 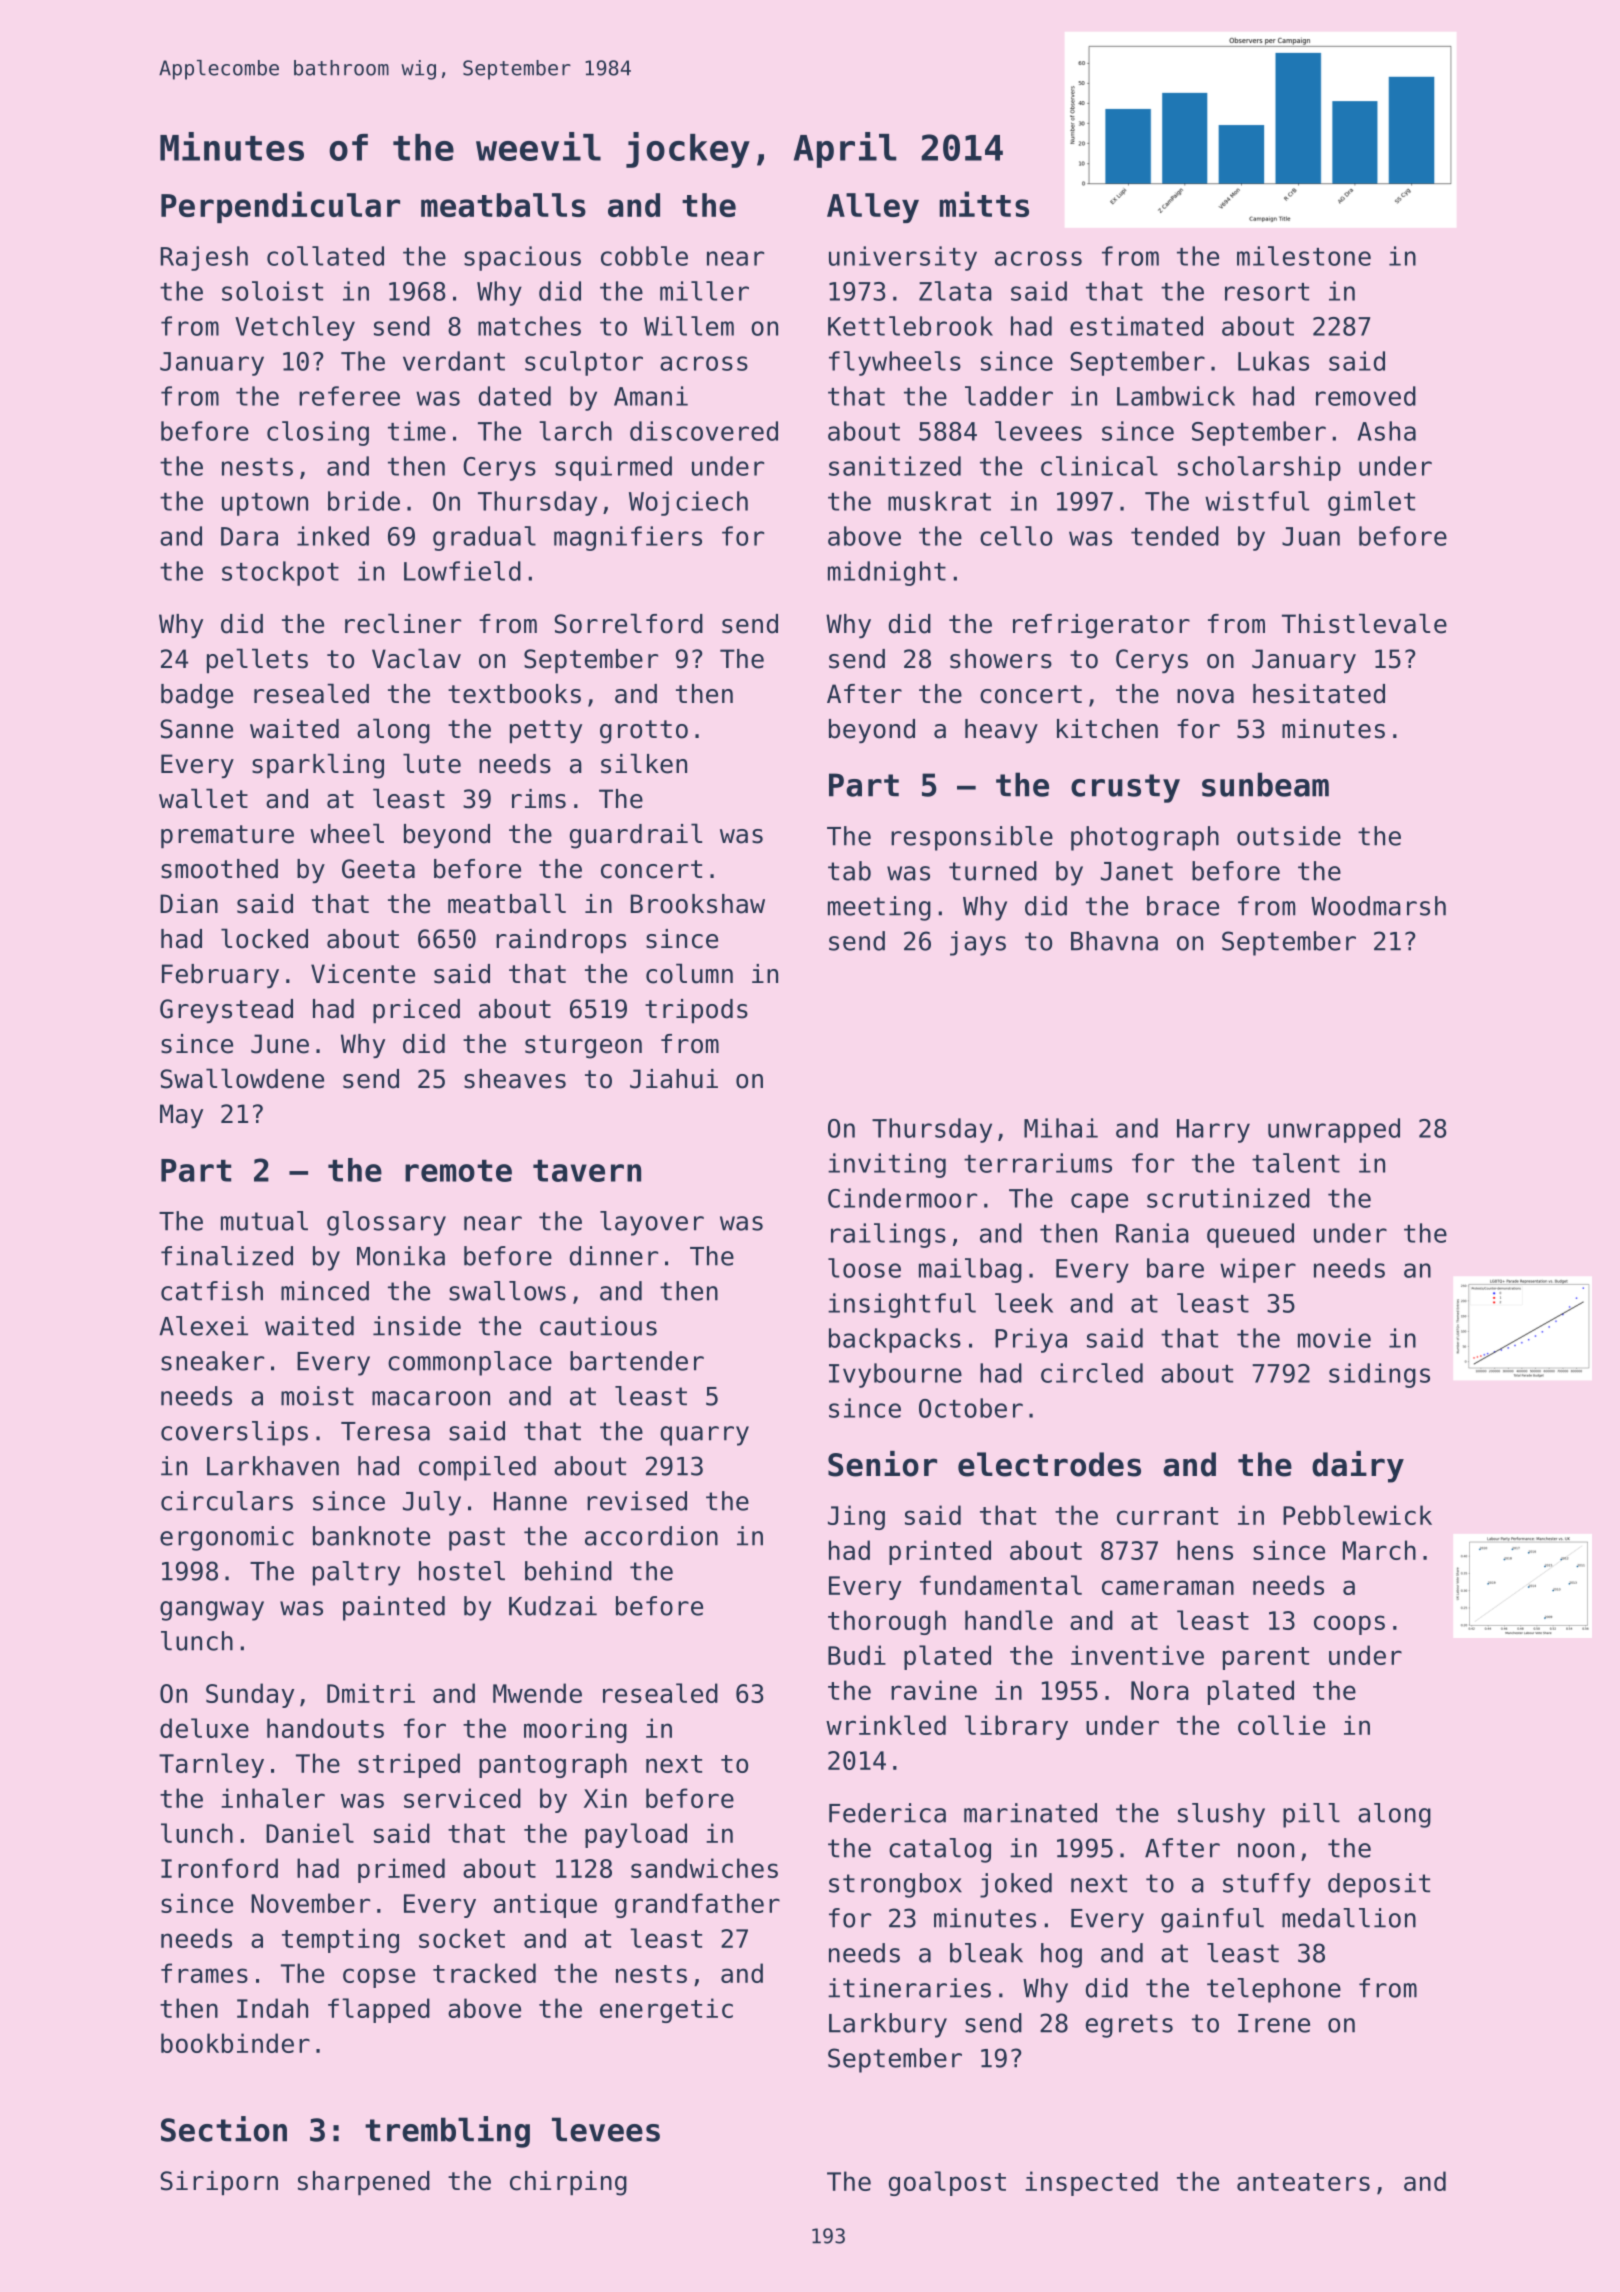 What do you see at coordinates (212, 1361) in the page?
I see `sneaker` at bounding box center [212, 1361].
